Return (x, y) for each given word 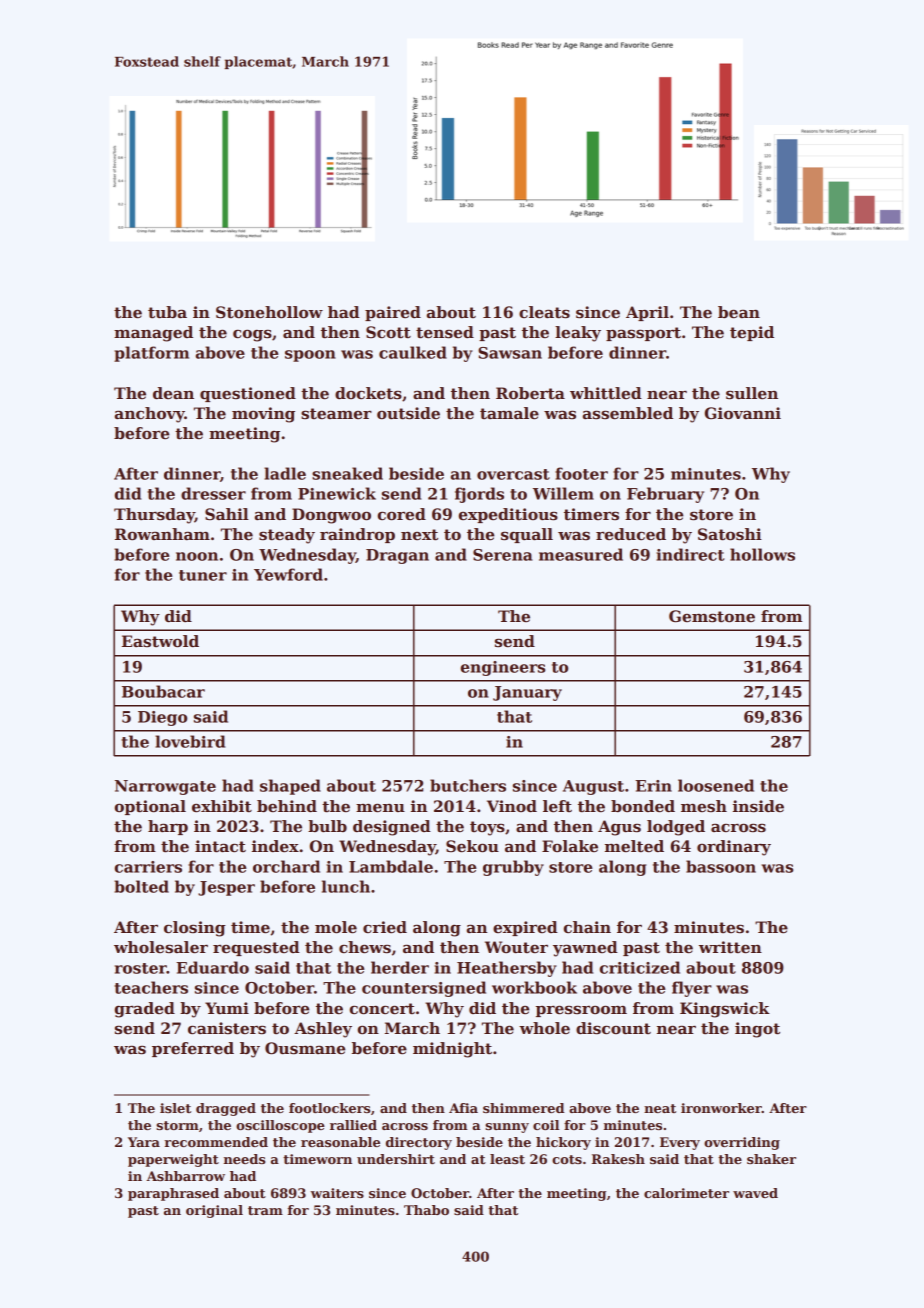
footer (581, 473)
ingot (757, 1030)
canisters (227, 1028)
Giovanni (743, 413)
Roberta (530, 393)
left (557, 806)
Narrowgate (165, 787)
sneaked (347, 473)
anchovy (150, 415)
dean (173, 393)
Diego (162, 718)
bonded (643, 806)
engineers (503, 668)
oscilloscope (280, 1126)
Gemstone (712, 616)
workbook (534, 987)
